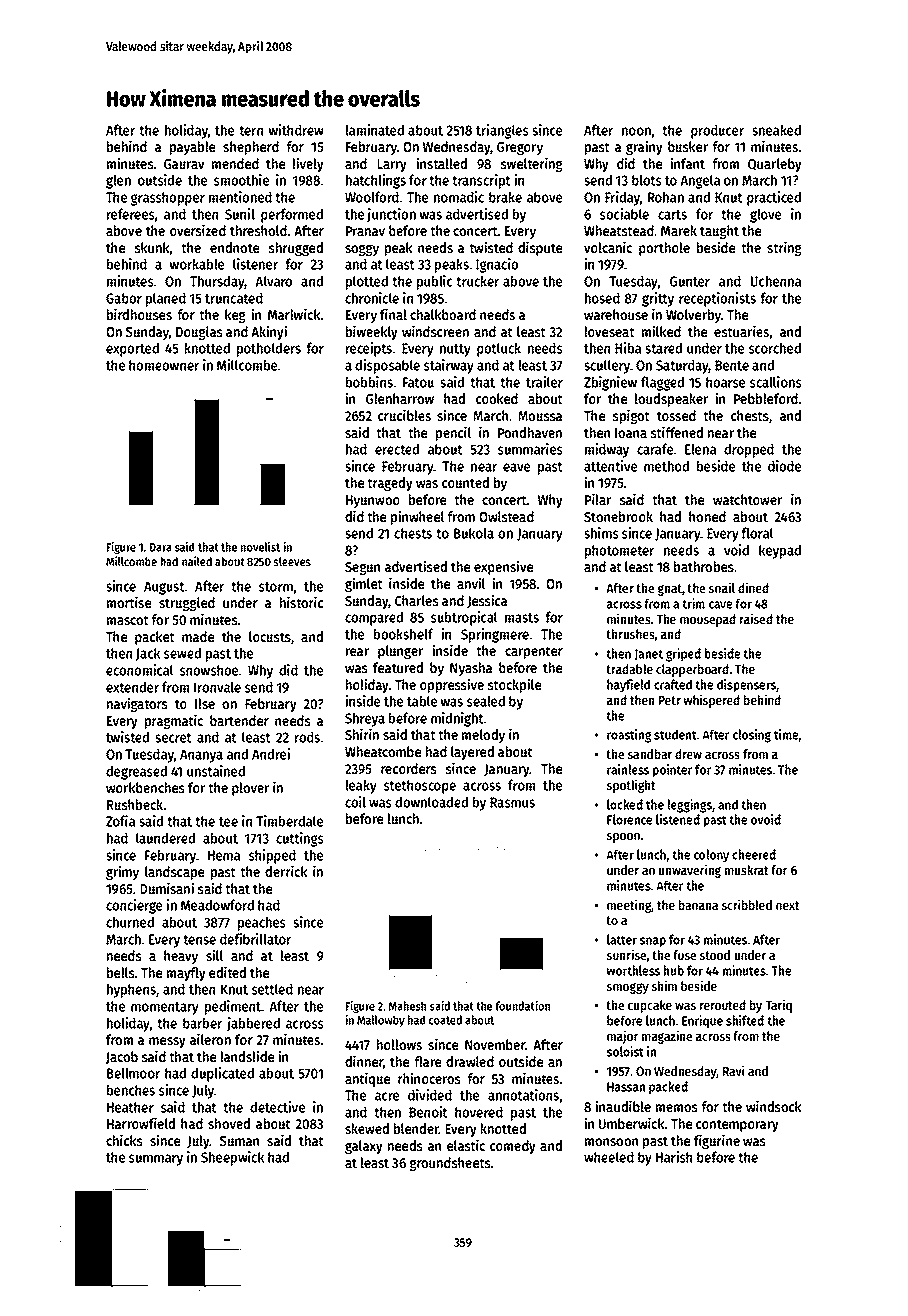  Describe the element at coordinates (522, 1006) in the screenshot. I see `foundation` at that location.
